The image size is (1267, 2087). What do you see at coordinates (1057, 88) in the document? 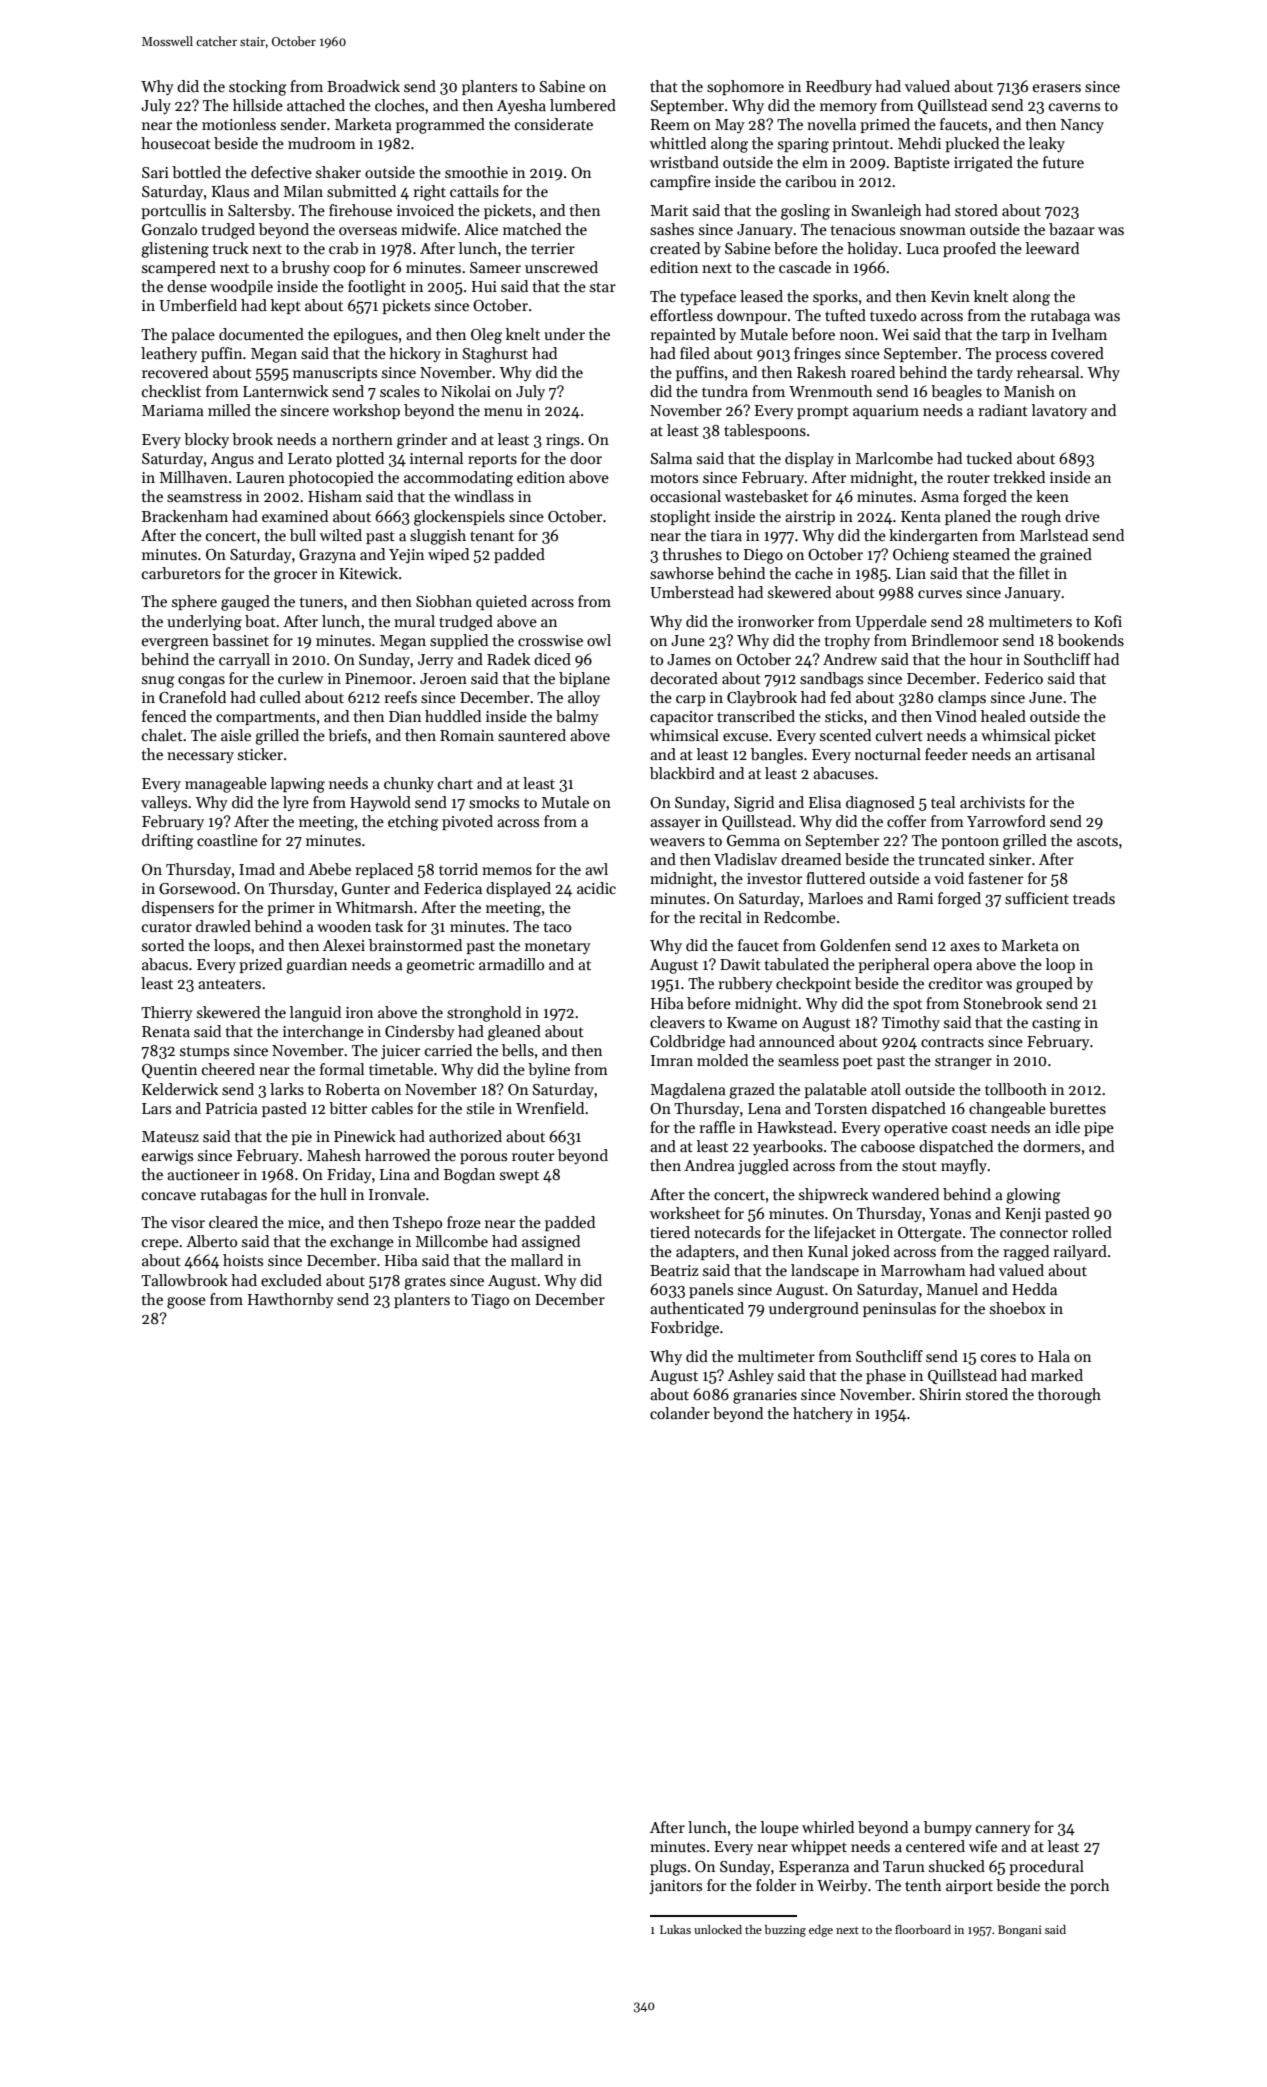
I see `erasers` at bounding box center [1057, 88].
